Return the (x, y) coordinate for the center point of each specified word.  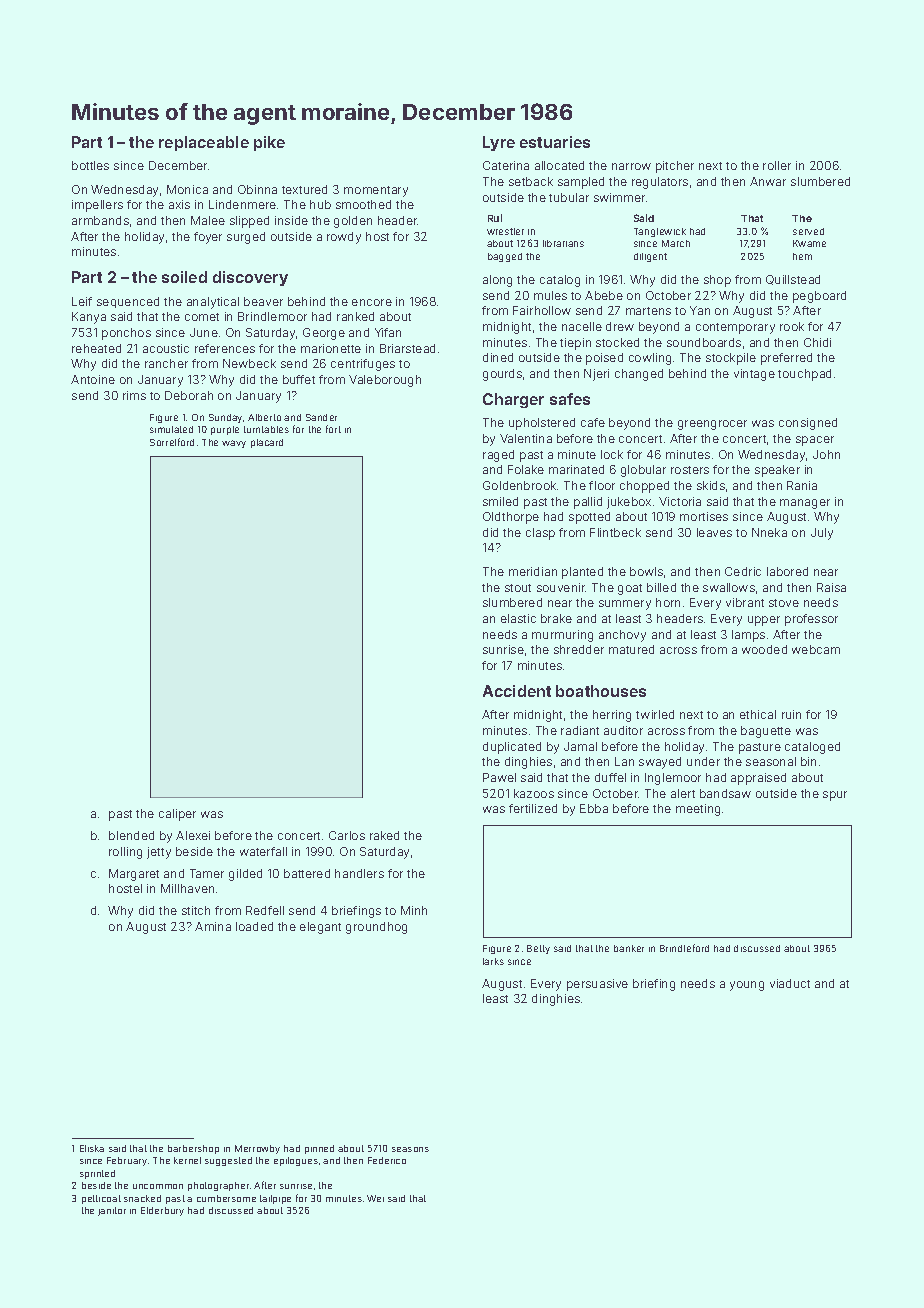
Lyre (499, 143)
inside (291, 220)
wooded (764, 649)
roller (777, 165)
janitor (112, 1211)
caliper (177, 815)
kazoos (534, 793)
